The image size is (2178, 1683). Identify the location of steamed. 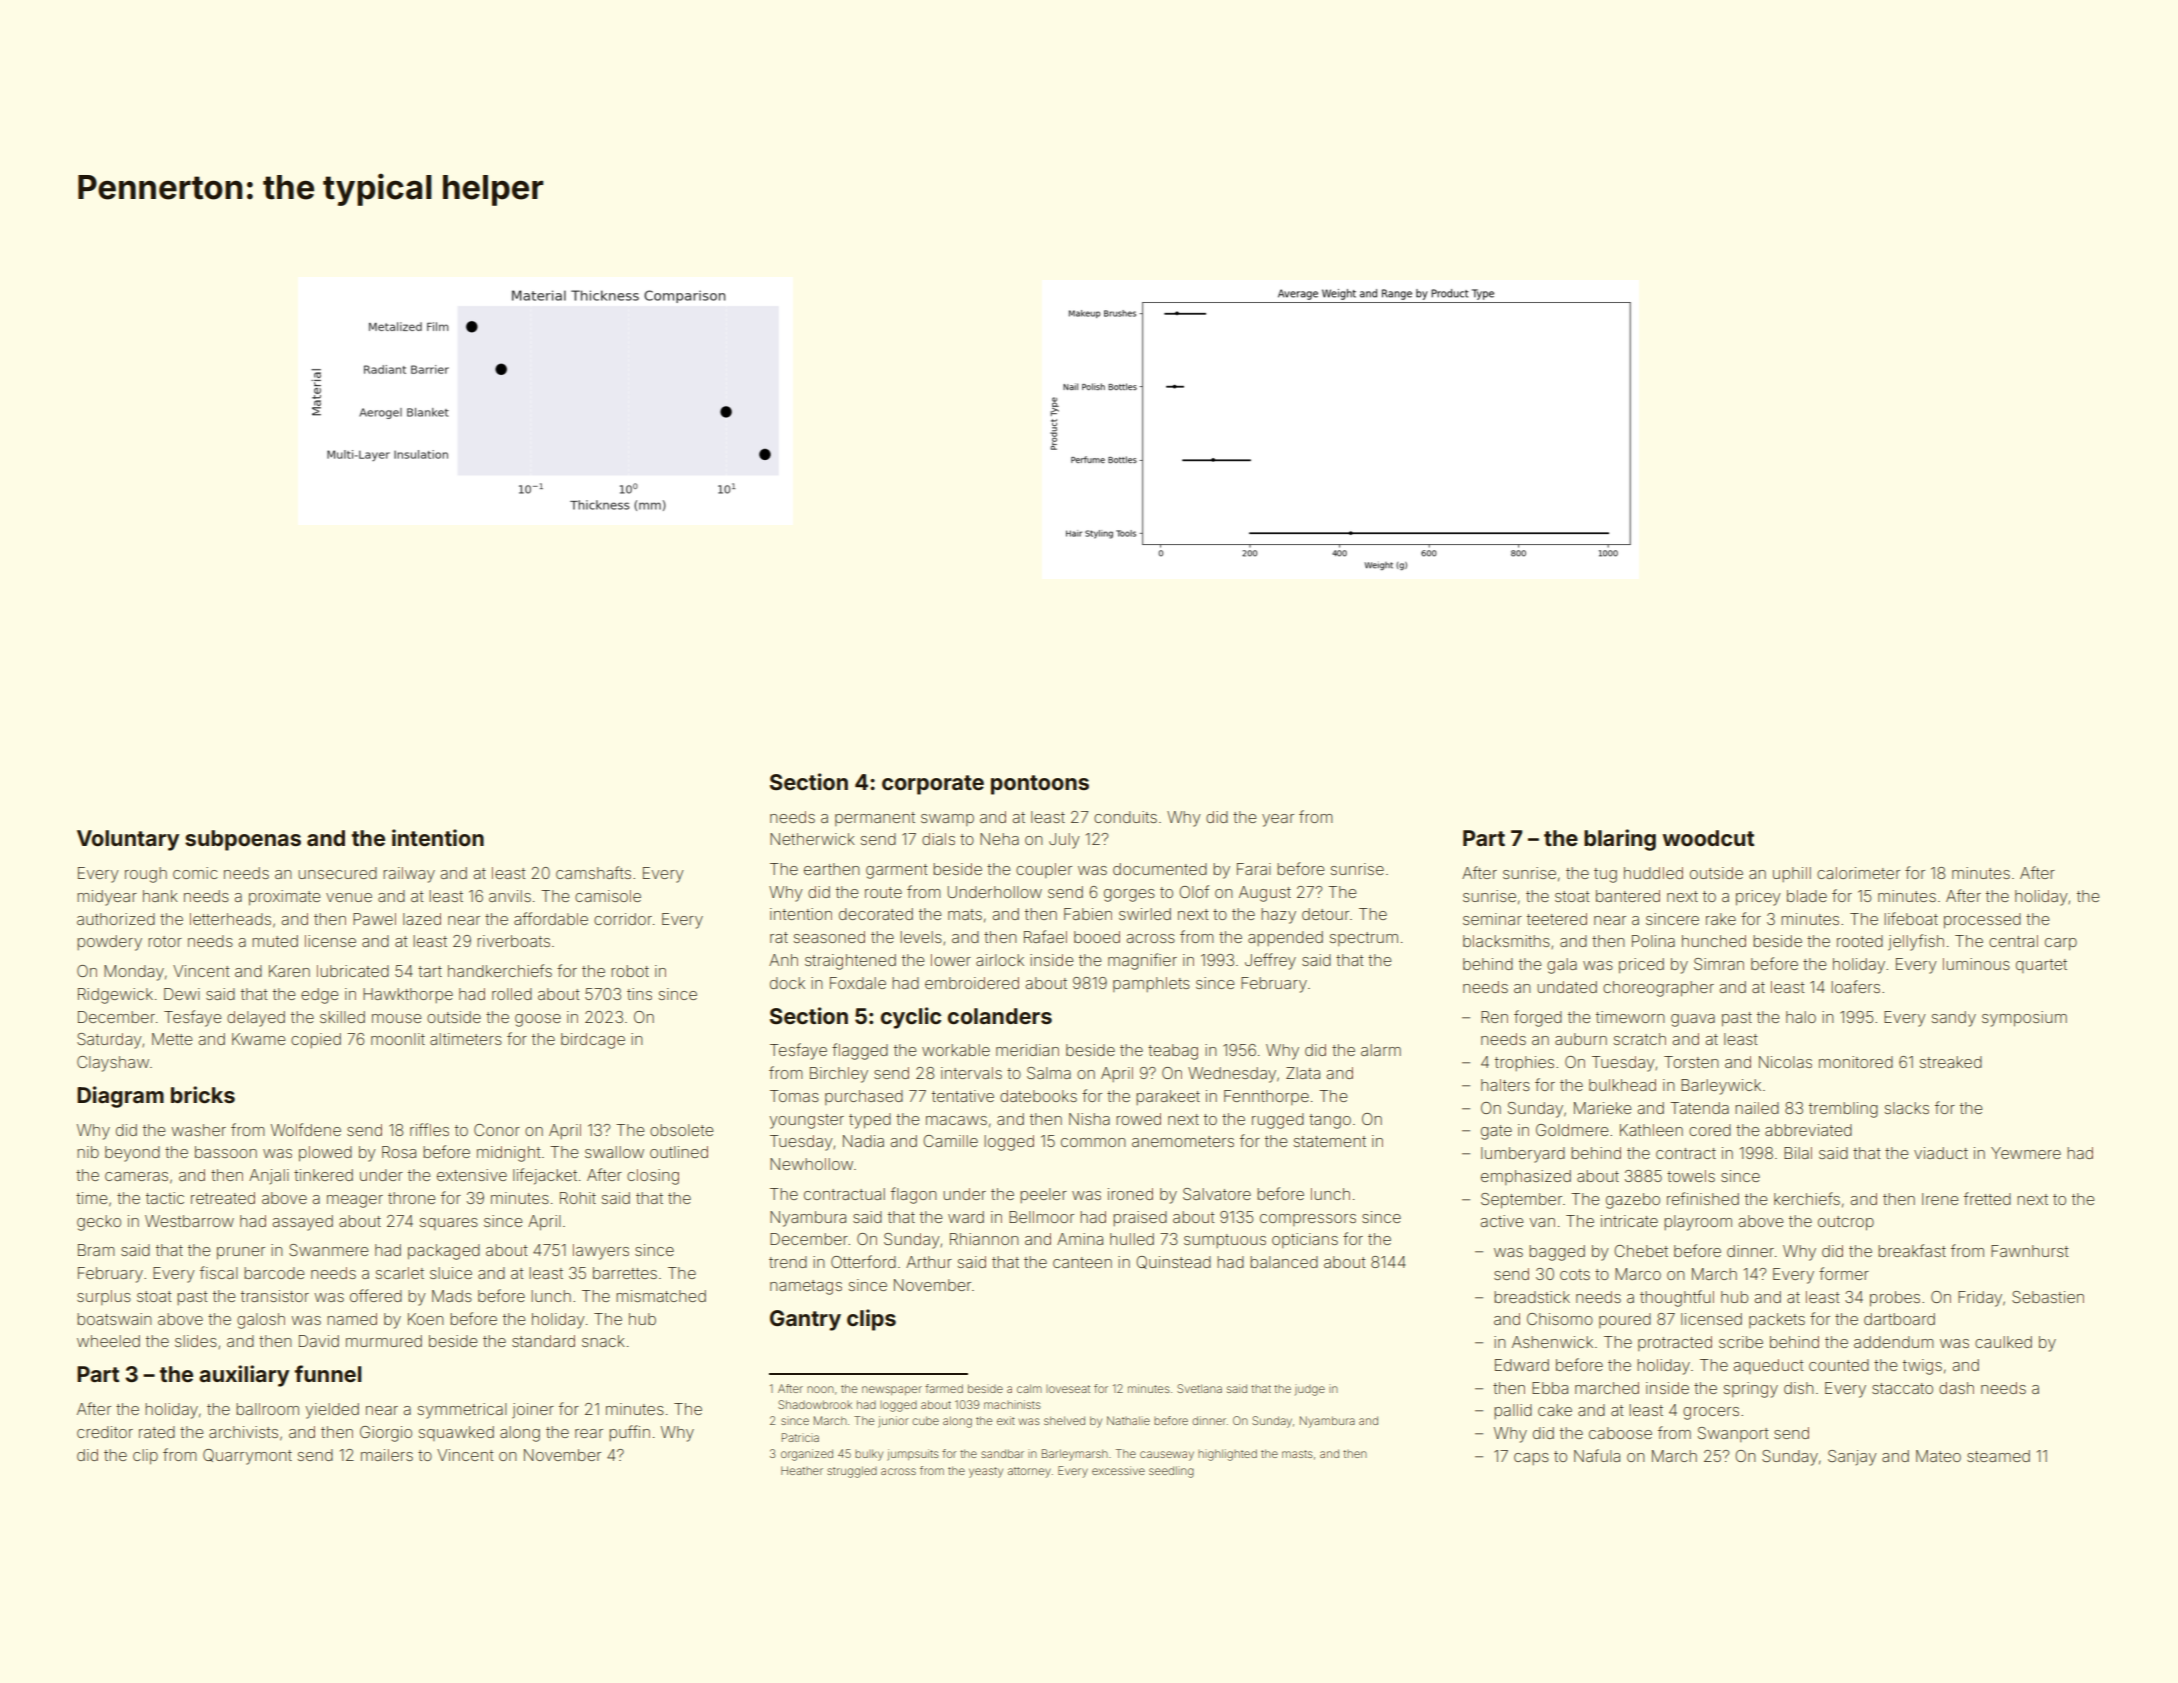
(1998, 1456).
